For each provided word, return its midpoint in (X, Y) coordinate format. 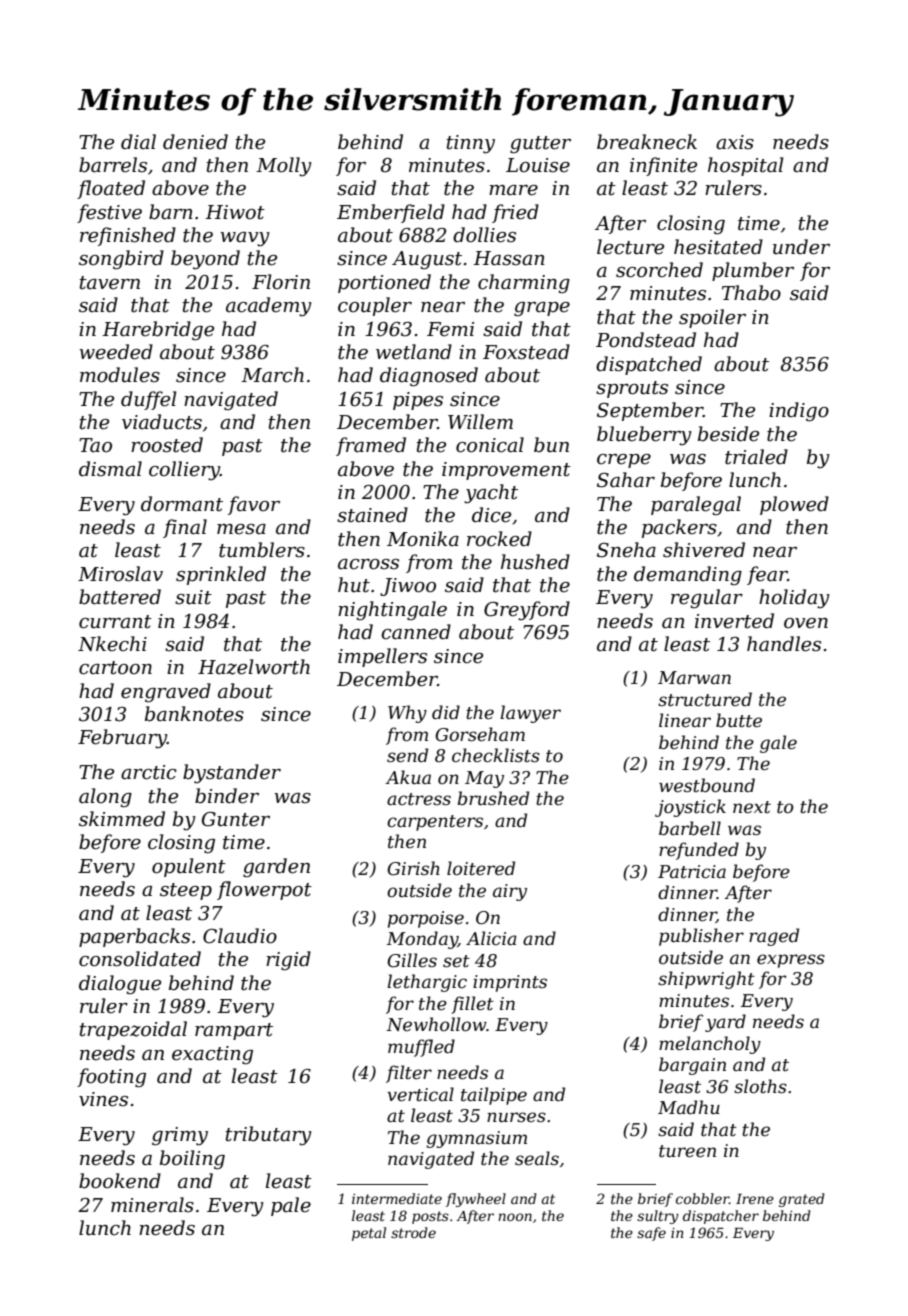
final (185, 528)
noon (515, 1217)
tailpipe (494, 1096)
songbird (121, 260)
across (368, 564)
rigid (288, 961)
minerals (152, 1205)
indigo (799, 412)
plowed (794, 505)
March (272, 375)
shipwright (706, 980)
